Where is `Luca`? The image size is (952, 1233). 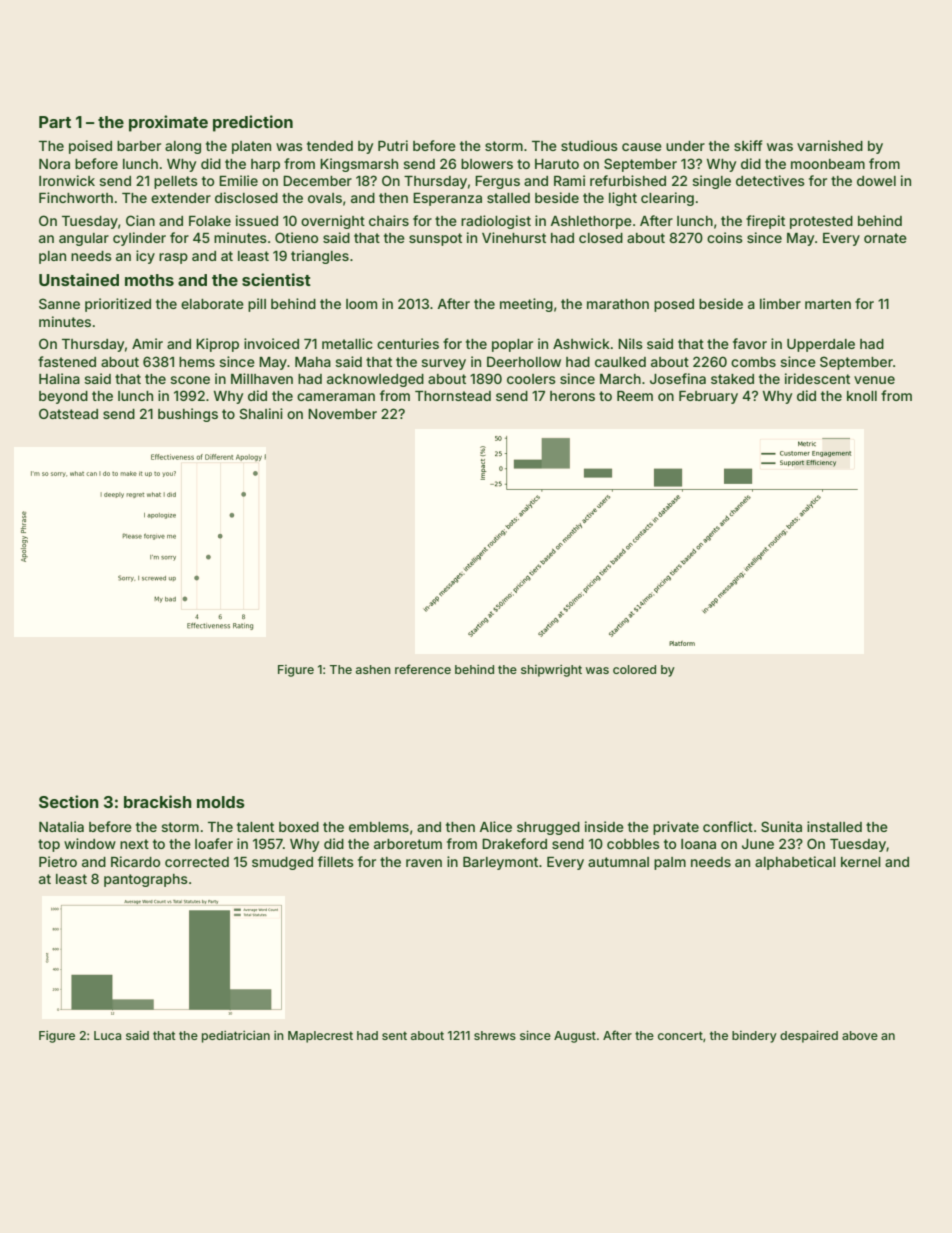 Luca is located at coordinates (107, 1035).
